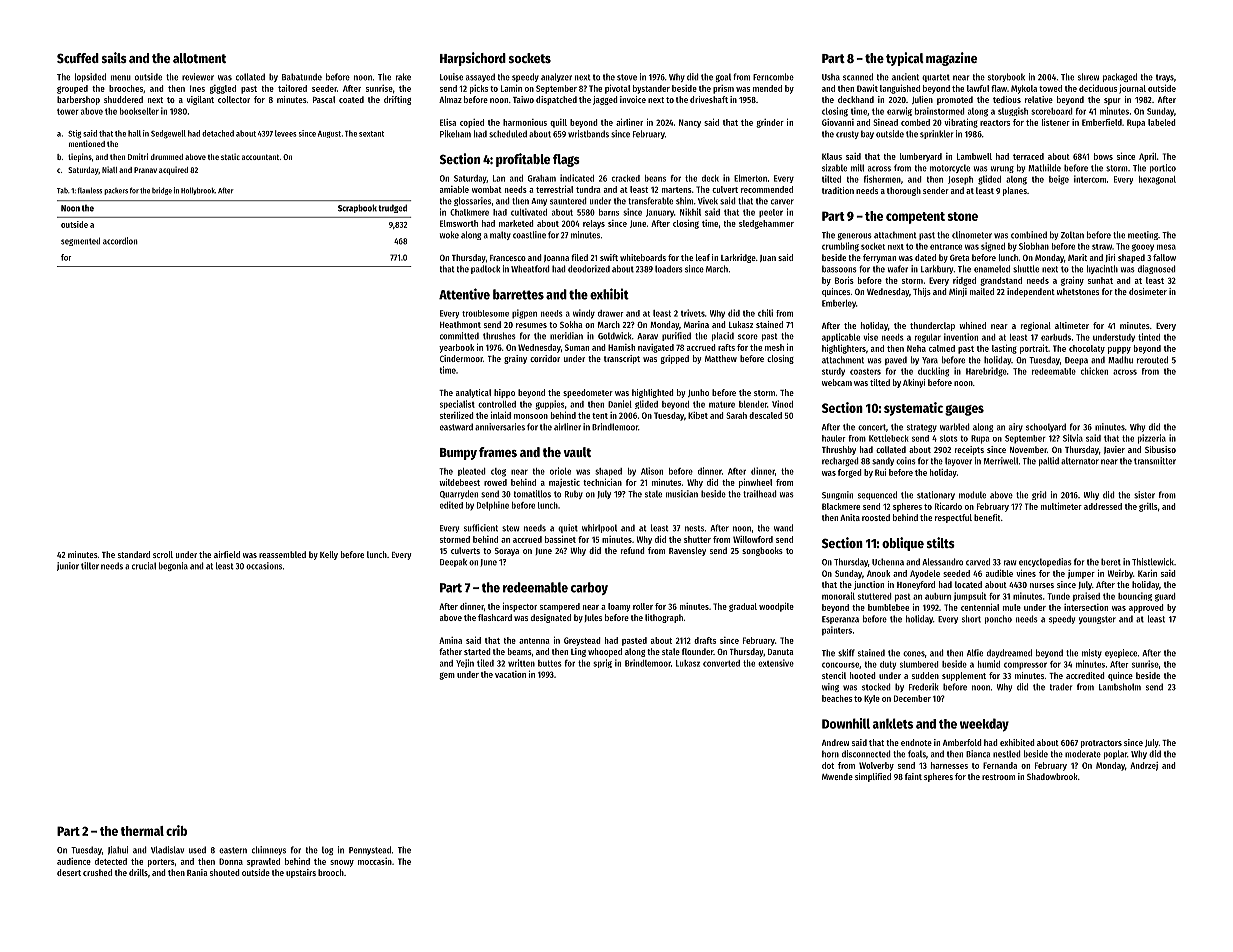 This page has height=952, width=1233. What do you see at coordinates (447, 676) in the page?
I see `gem` at bounding box center [447, 676].
